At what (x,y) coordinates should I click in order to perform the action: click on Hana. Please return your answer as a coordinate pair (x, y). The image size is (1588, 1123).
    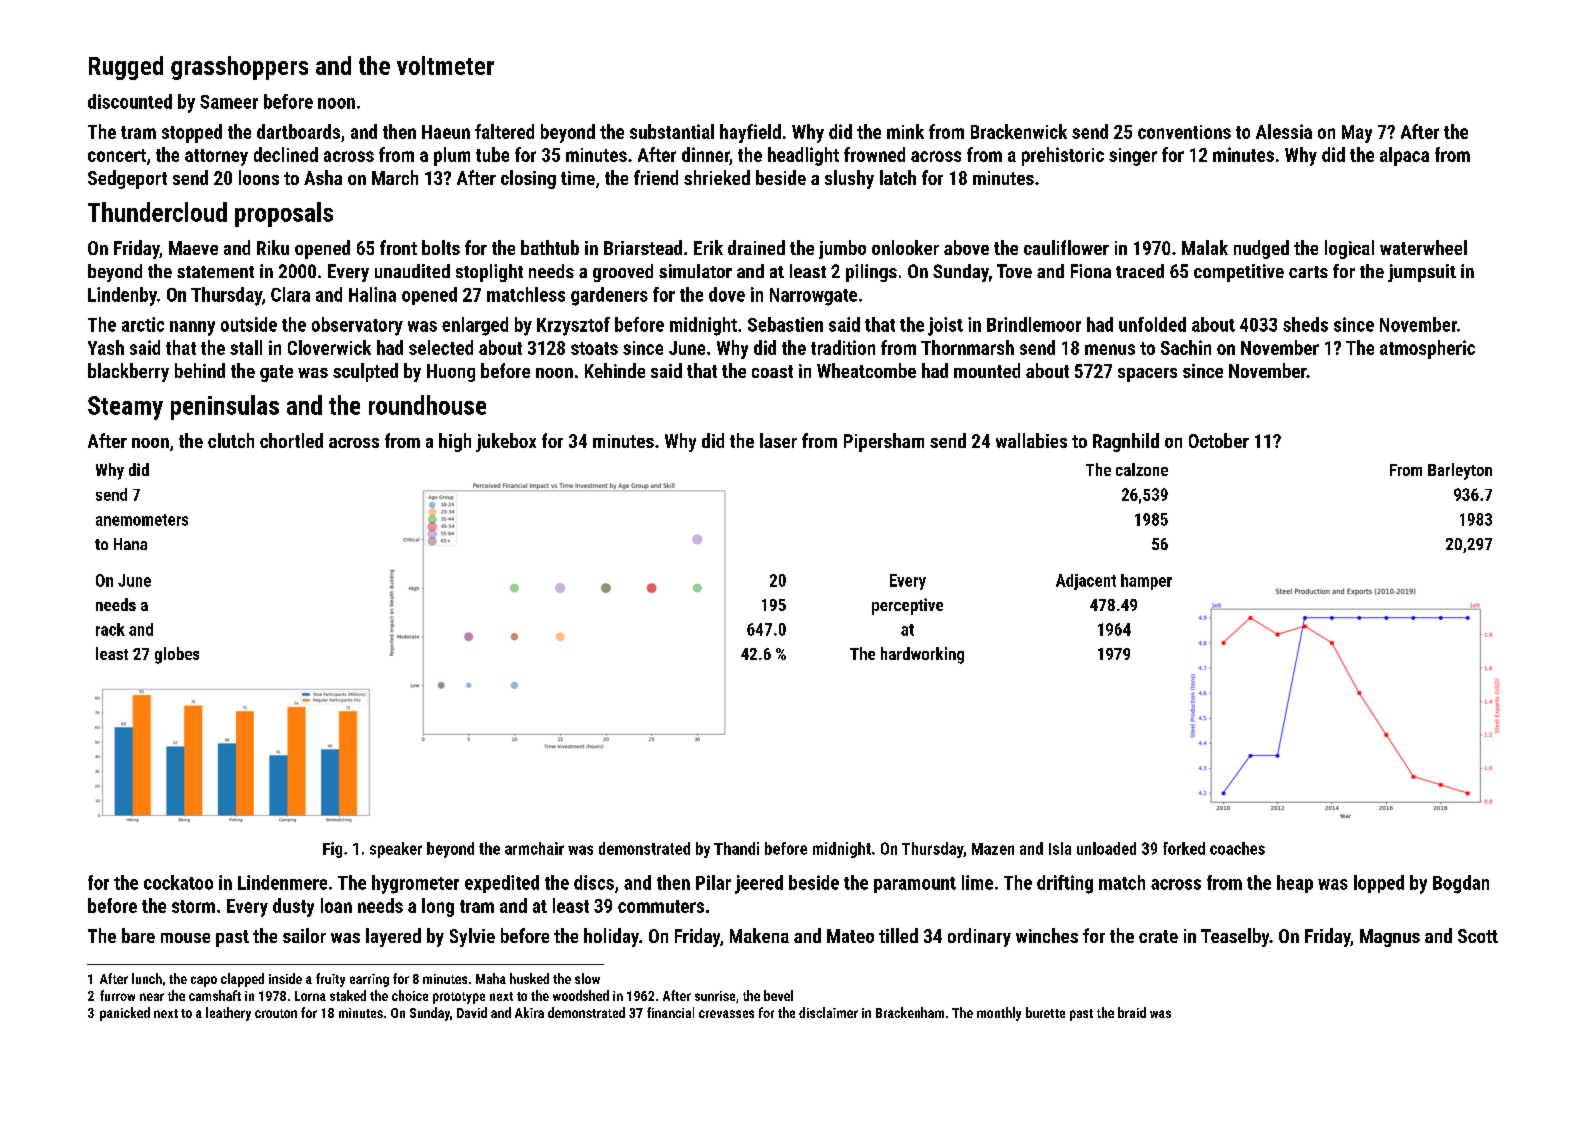
    Looking at the image, I should click on (130, 544).
